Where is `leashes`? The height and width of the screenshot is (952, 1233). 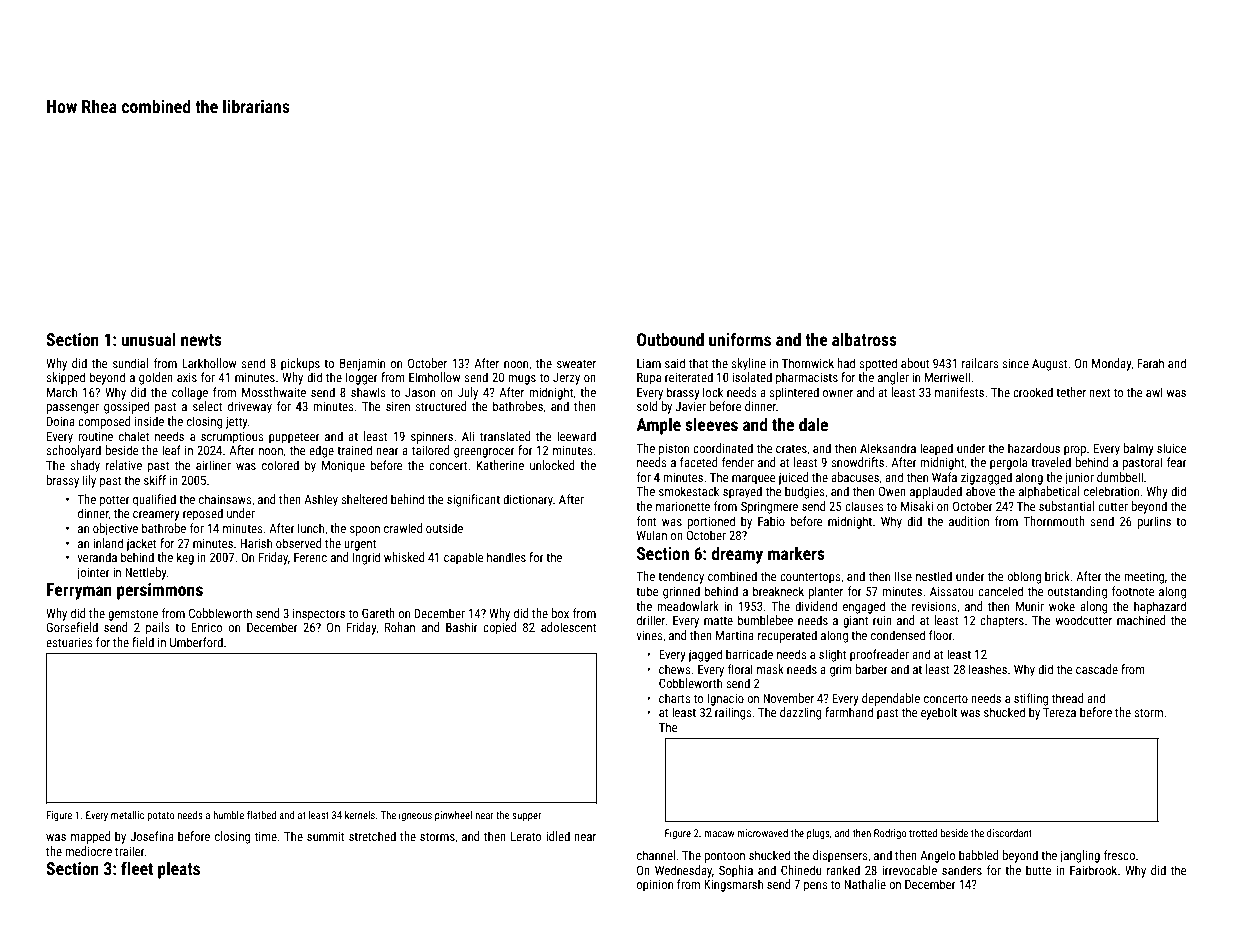
leashes is located at coordinates (988, 669).
